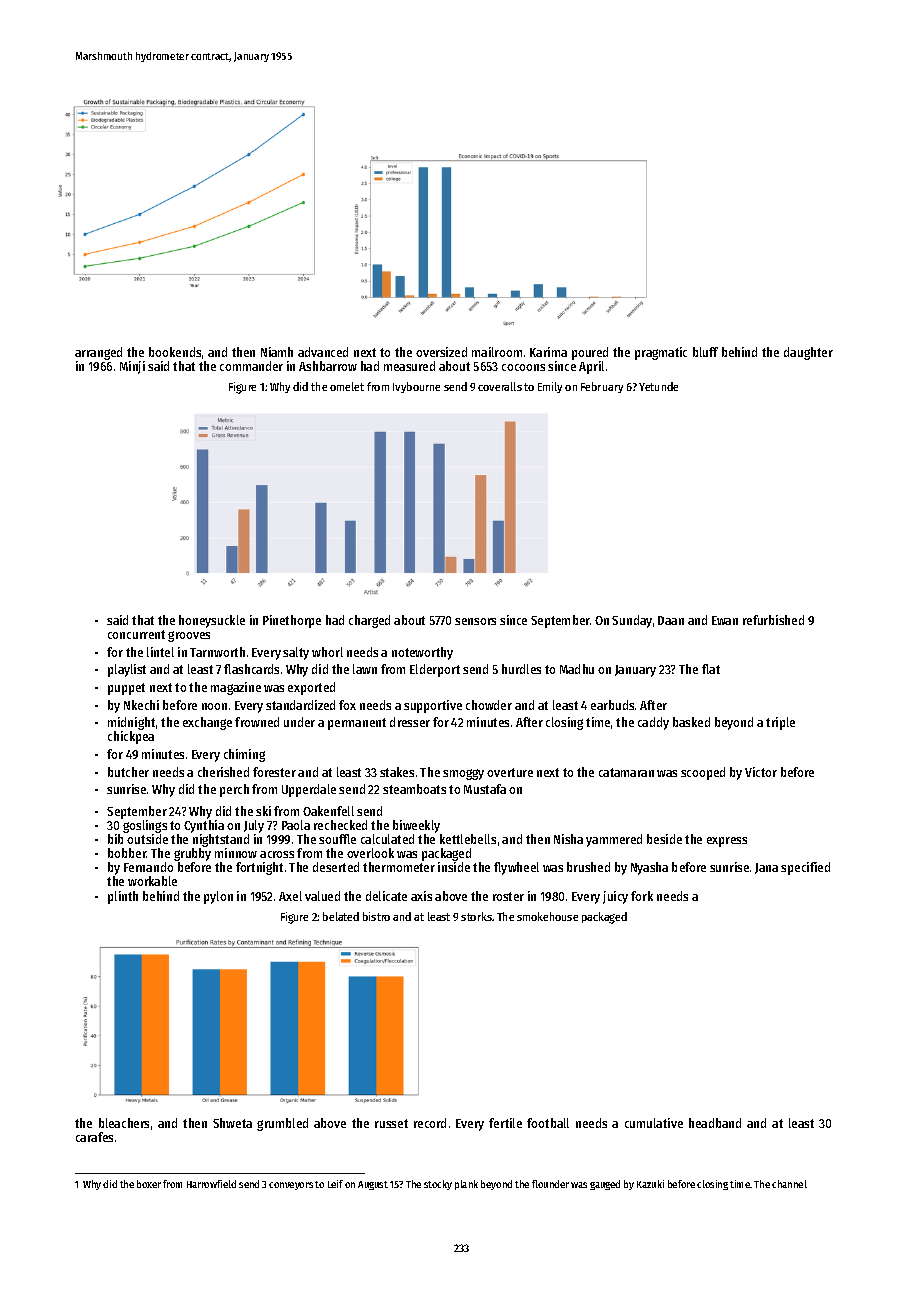 The image size is (908, 1316). I want to click on mailroom, so click(497, 352).
